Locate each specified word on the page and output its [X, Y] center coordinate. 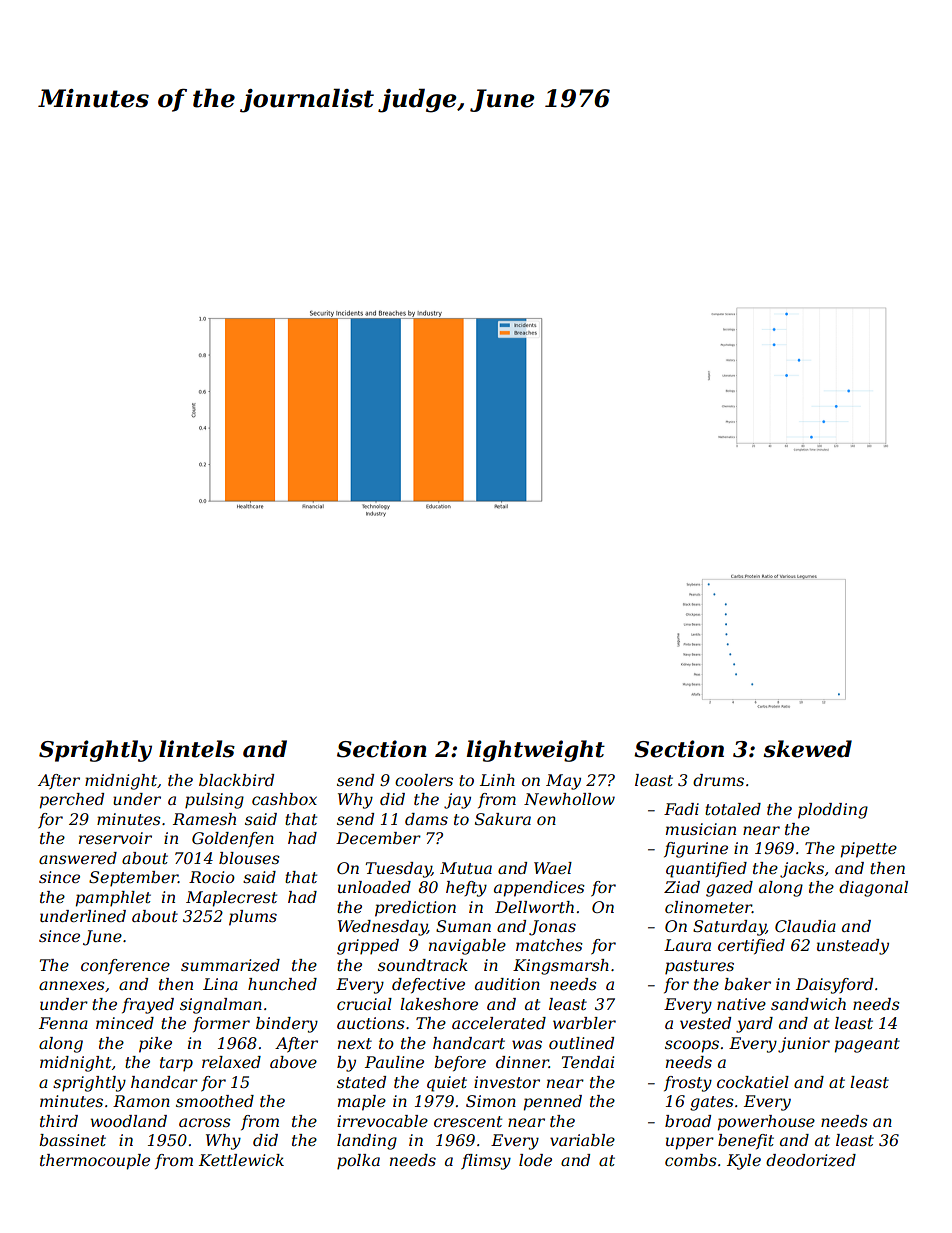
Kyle [744, 1162]
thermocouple [95, 1162]
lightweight [535, 751]
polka [358, 1162]
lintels [197, 749]
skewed [807, 749]
